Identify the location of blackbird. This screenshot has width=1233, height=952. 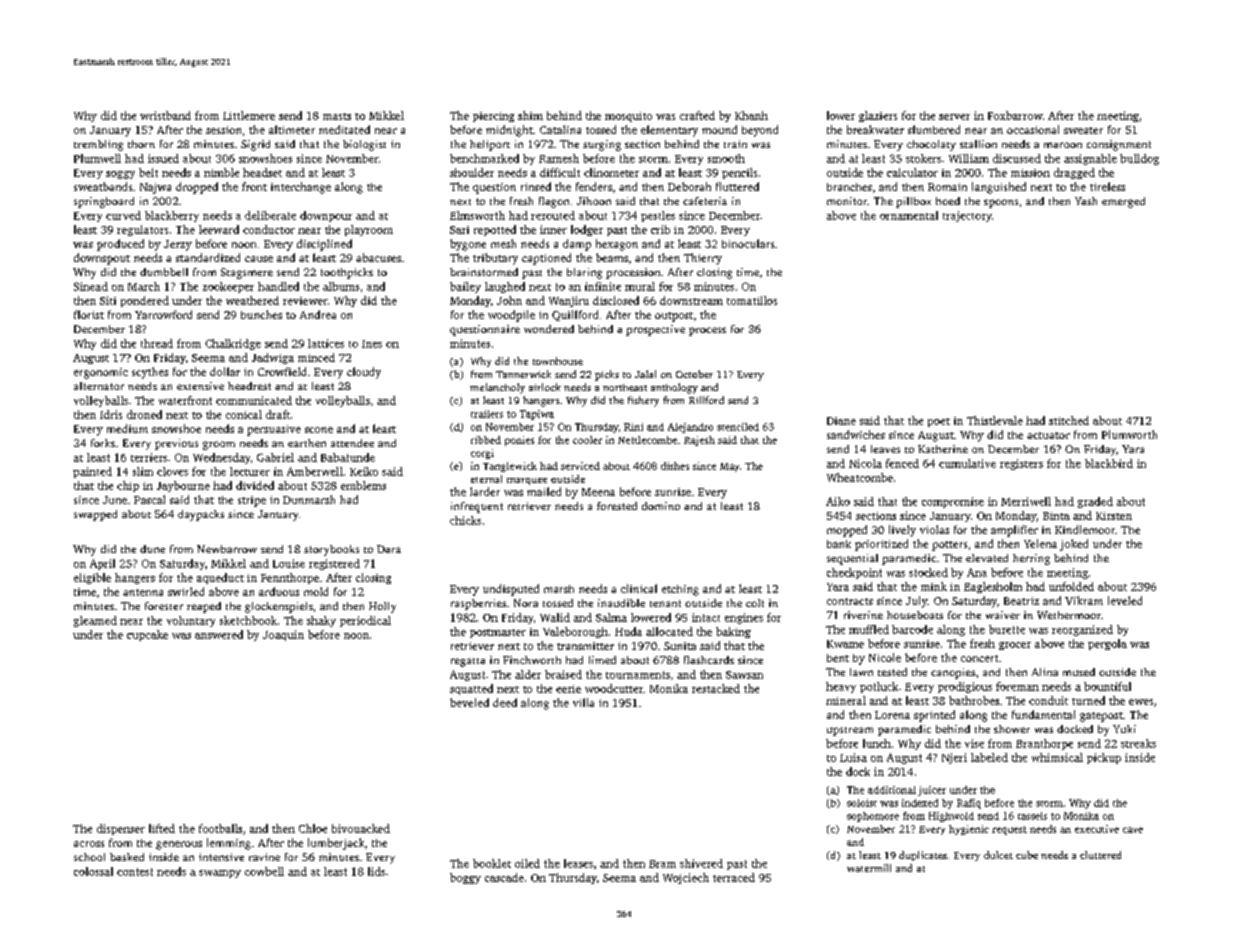
(1109, 463).
